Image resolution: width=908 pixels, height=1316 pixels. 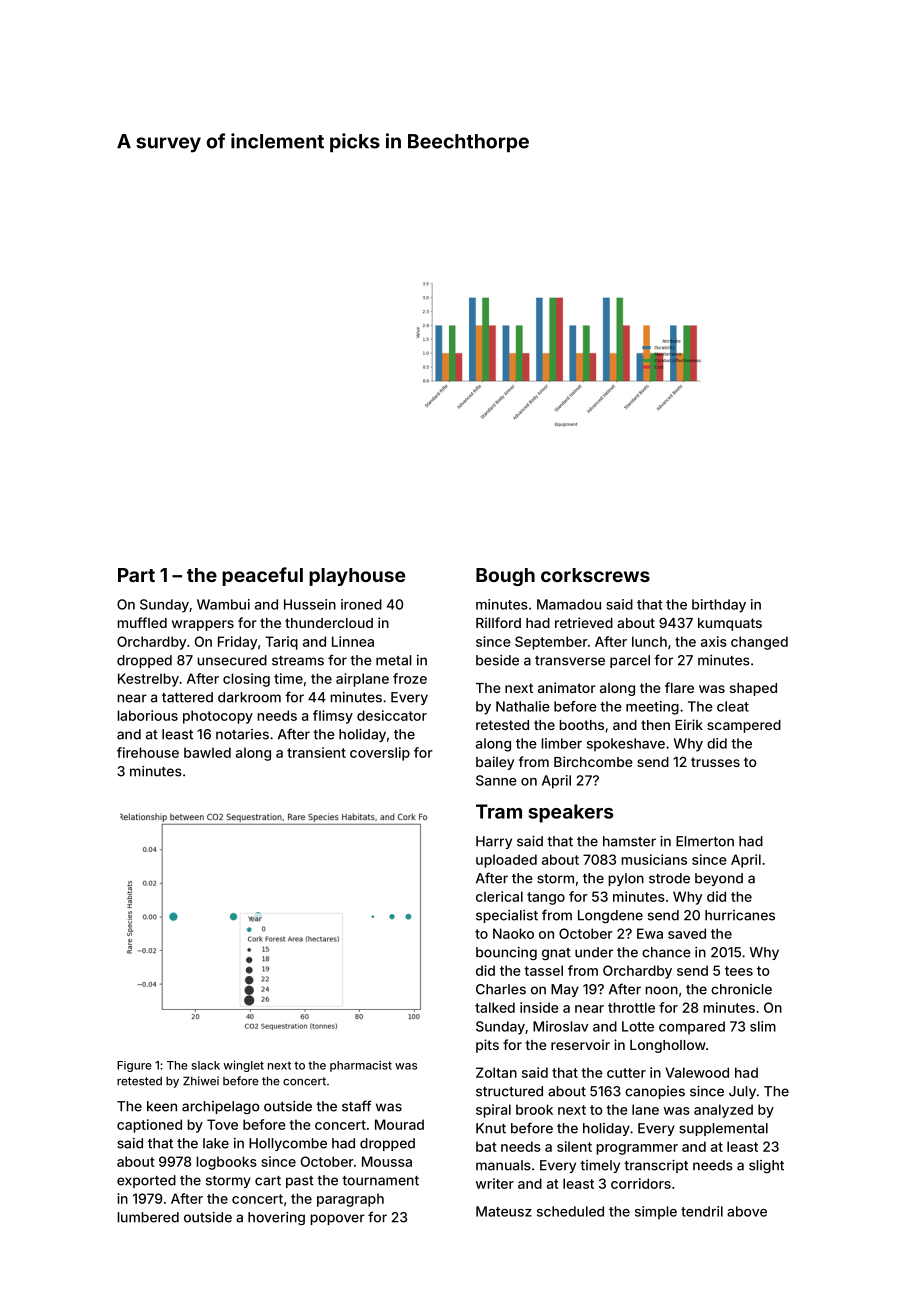 What do you see at coordinates (692, 1028) in the screenshot?
I see `compared` at bounding box center [692, 1028].
